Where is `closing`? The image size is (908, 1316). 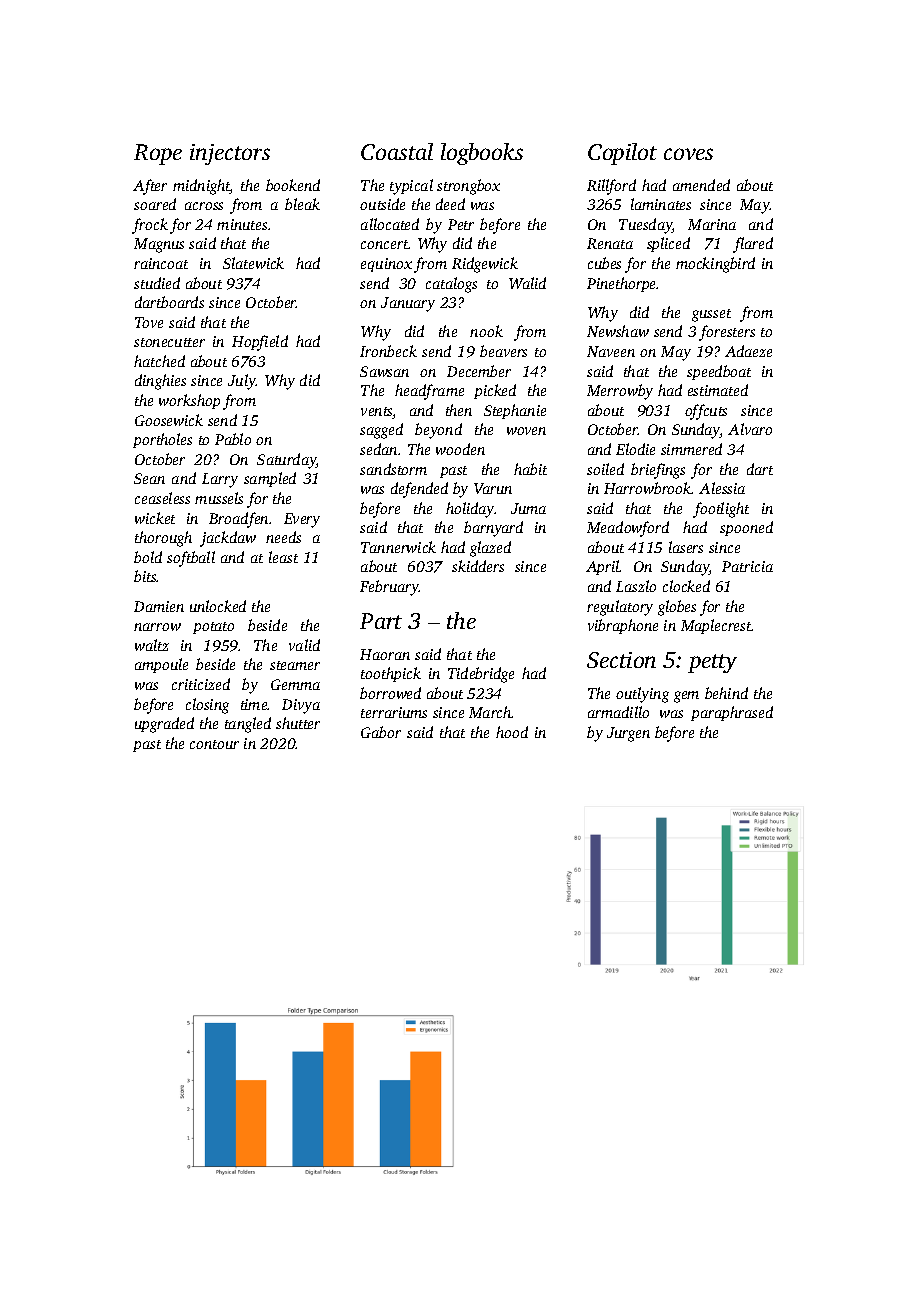
closing is located at coordinates (207, 706).
